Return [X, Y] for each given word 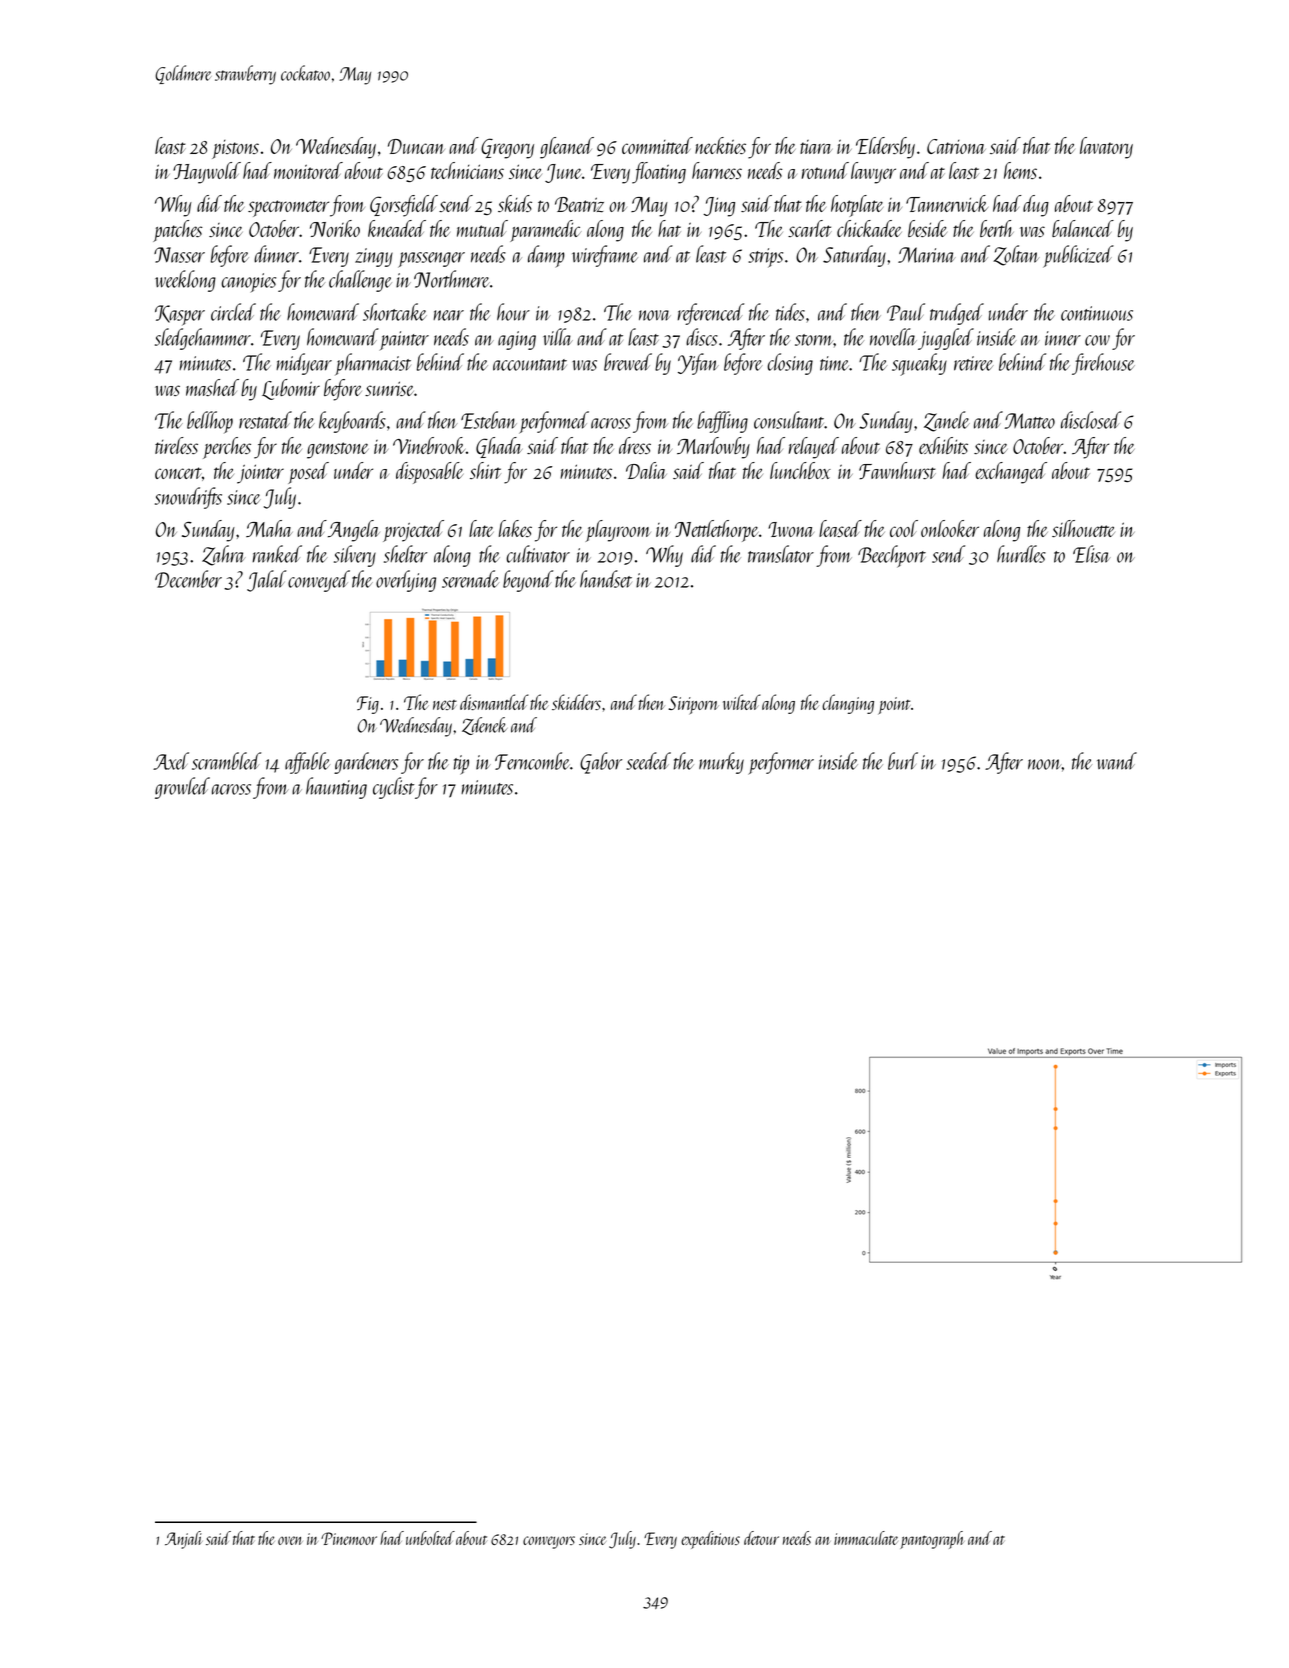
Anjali [184, 1540]
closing [790, 364]
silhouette [1083, 528]
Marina [927, 255]
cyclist [393, 788]
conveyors [549, 1542]
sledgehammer [203, 339]
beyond [528, 581]
